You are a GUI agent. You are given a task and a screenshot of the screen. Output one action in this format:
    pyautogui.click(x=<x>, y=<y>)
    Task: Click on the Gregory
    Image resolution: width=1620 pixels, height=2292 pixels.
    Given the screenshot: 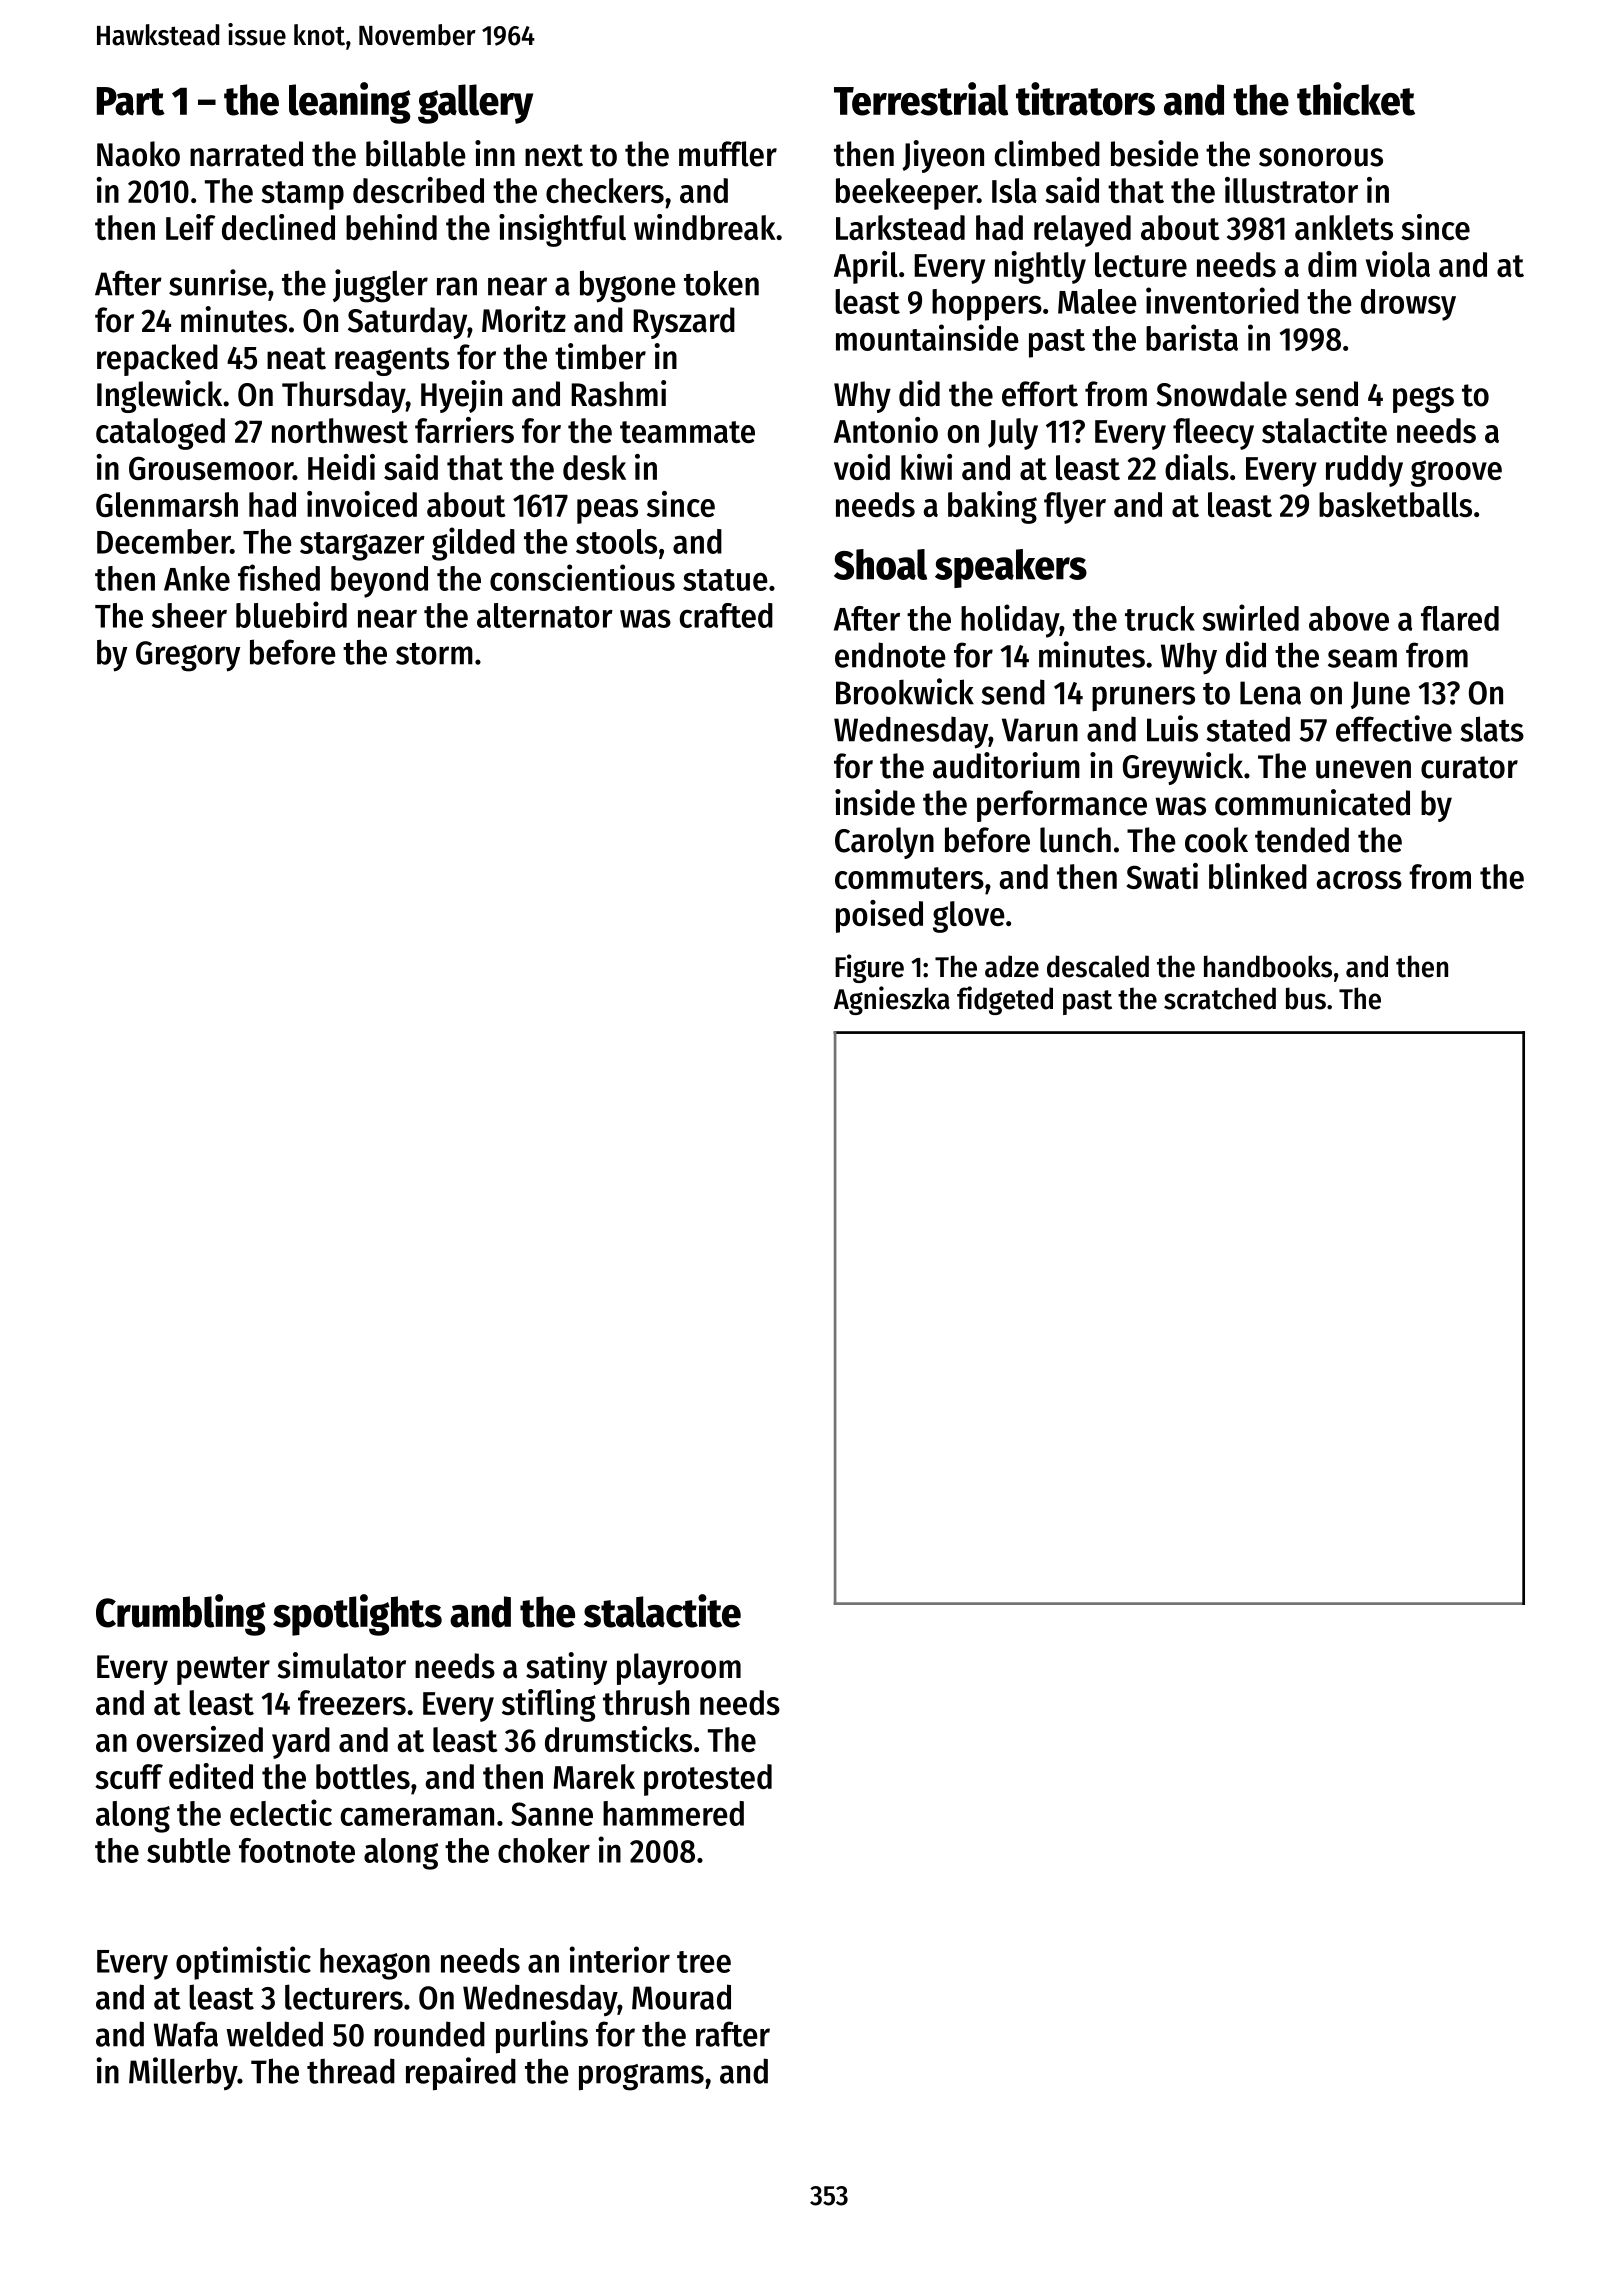 What is the action you would take?
    pyautogui.click(x=188, y=656)
